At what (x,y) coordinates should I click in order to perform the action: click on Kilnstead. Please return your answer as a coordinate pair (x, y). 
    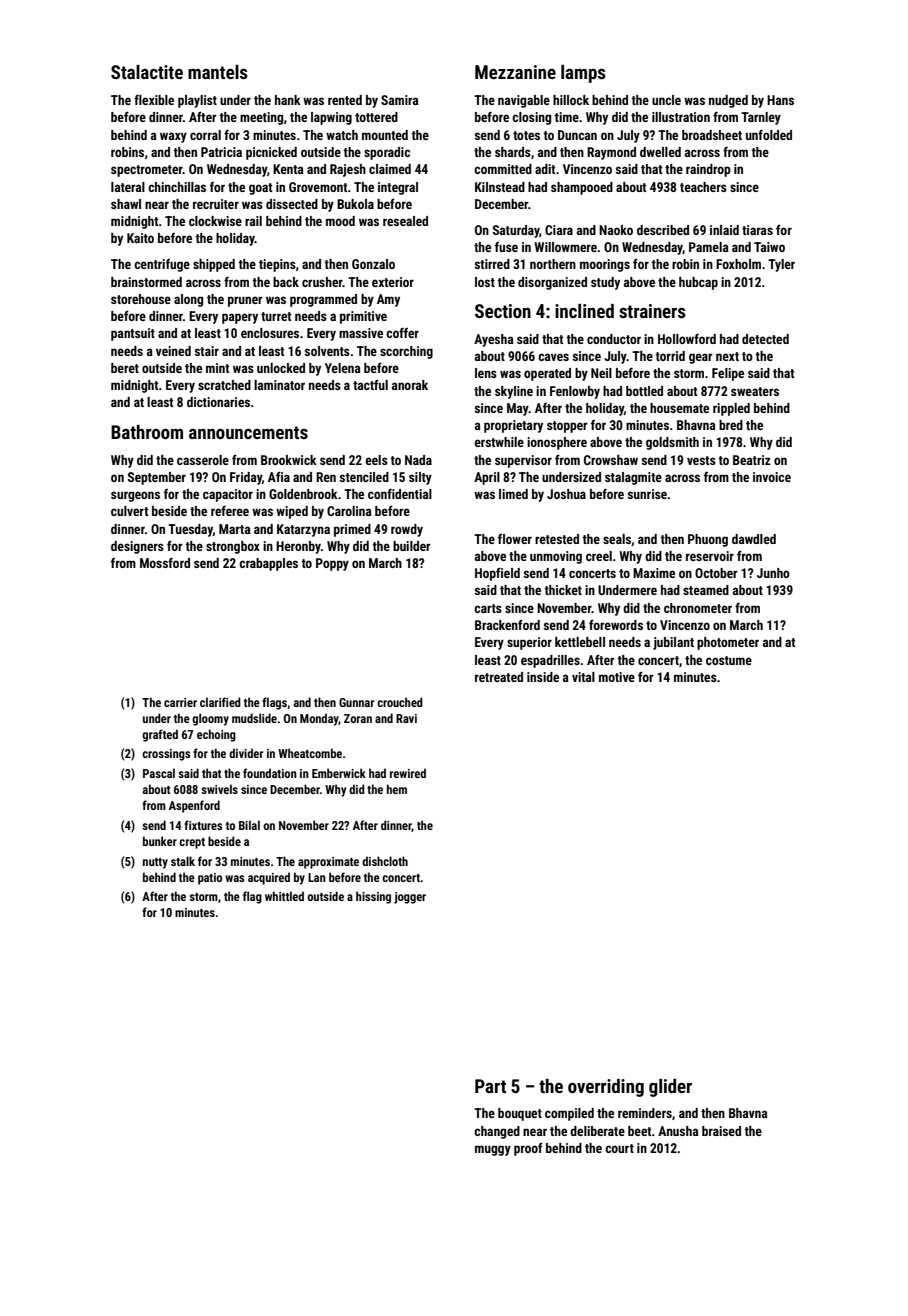
    Looking at the image, I should click on (500, 187).
